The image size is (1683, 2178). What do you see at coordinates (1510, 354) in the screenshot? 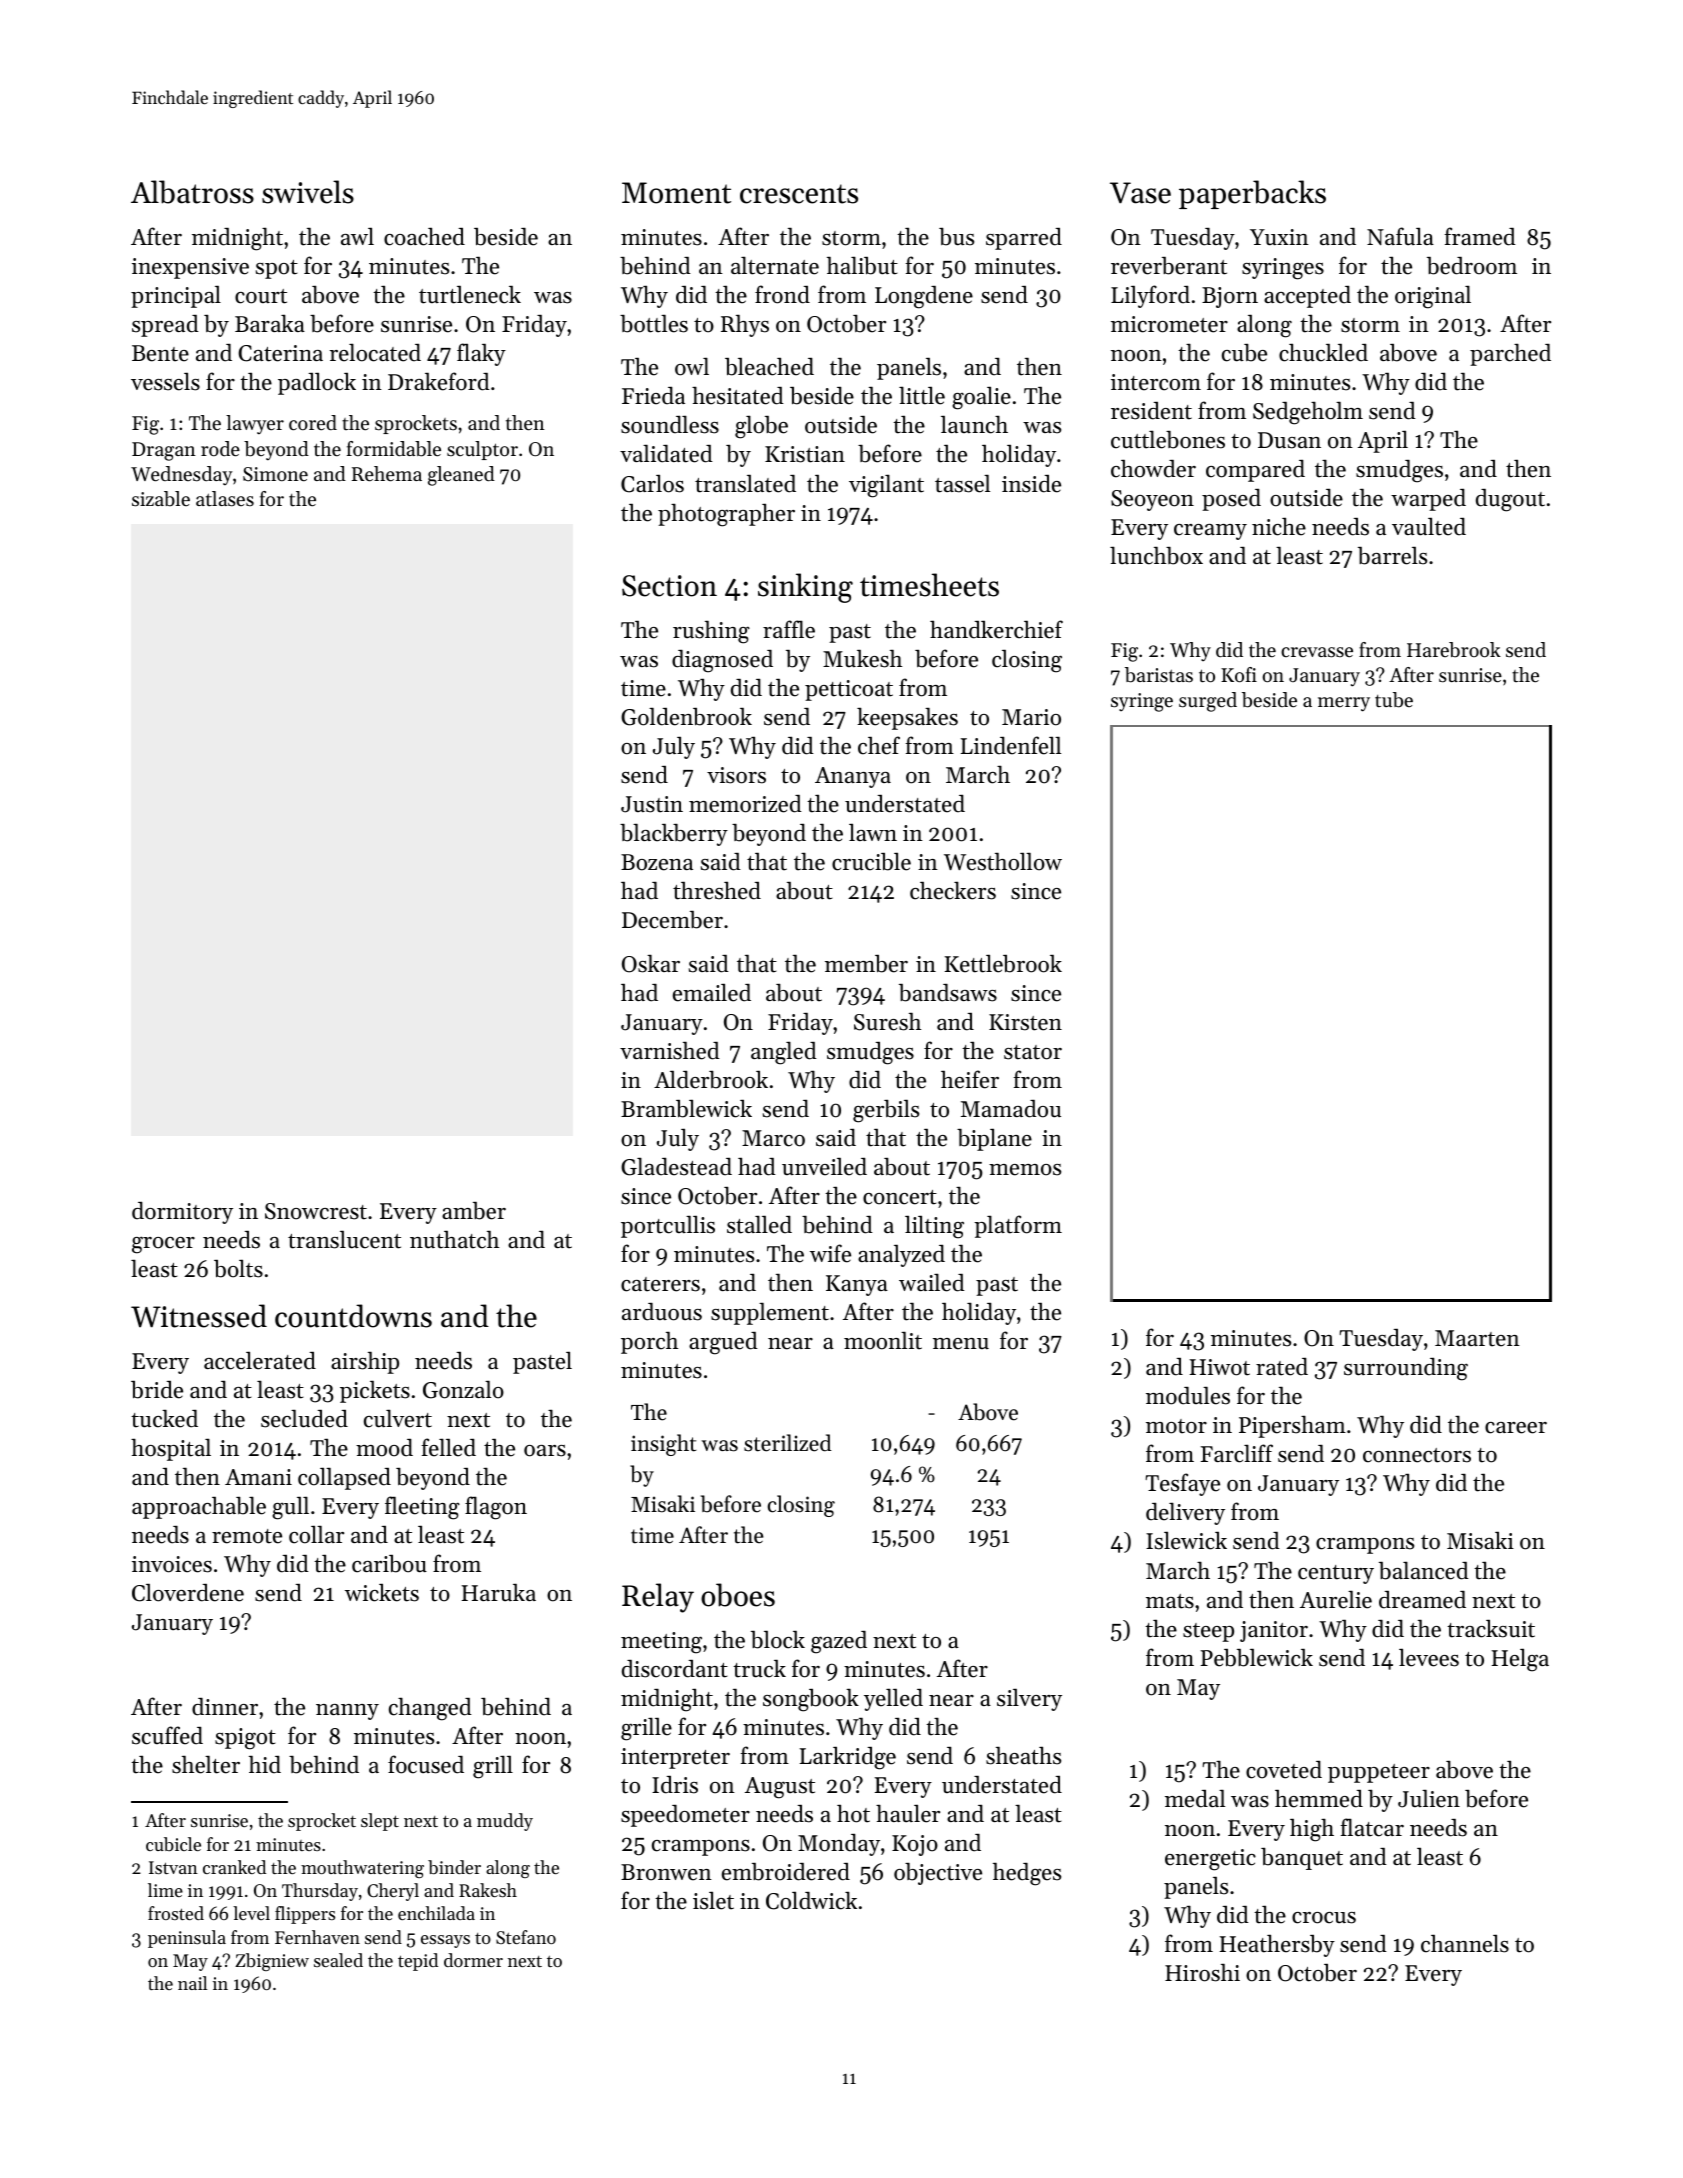
I see `parched` at bounding box center [1510, 354].
